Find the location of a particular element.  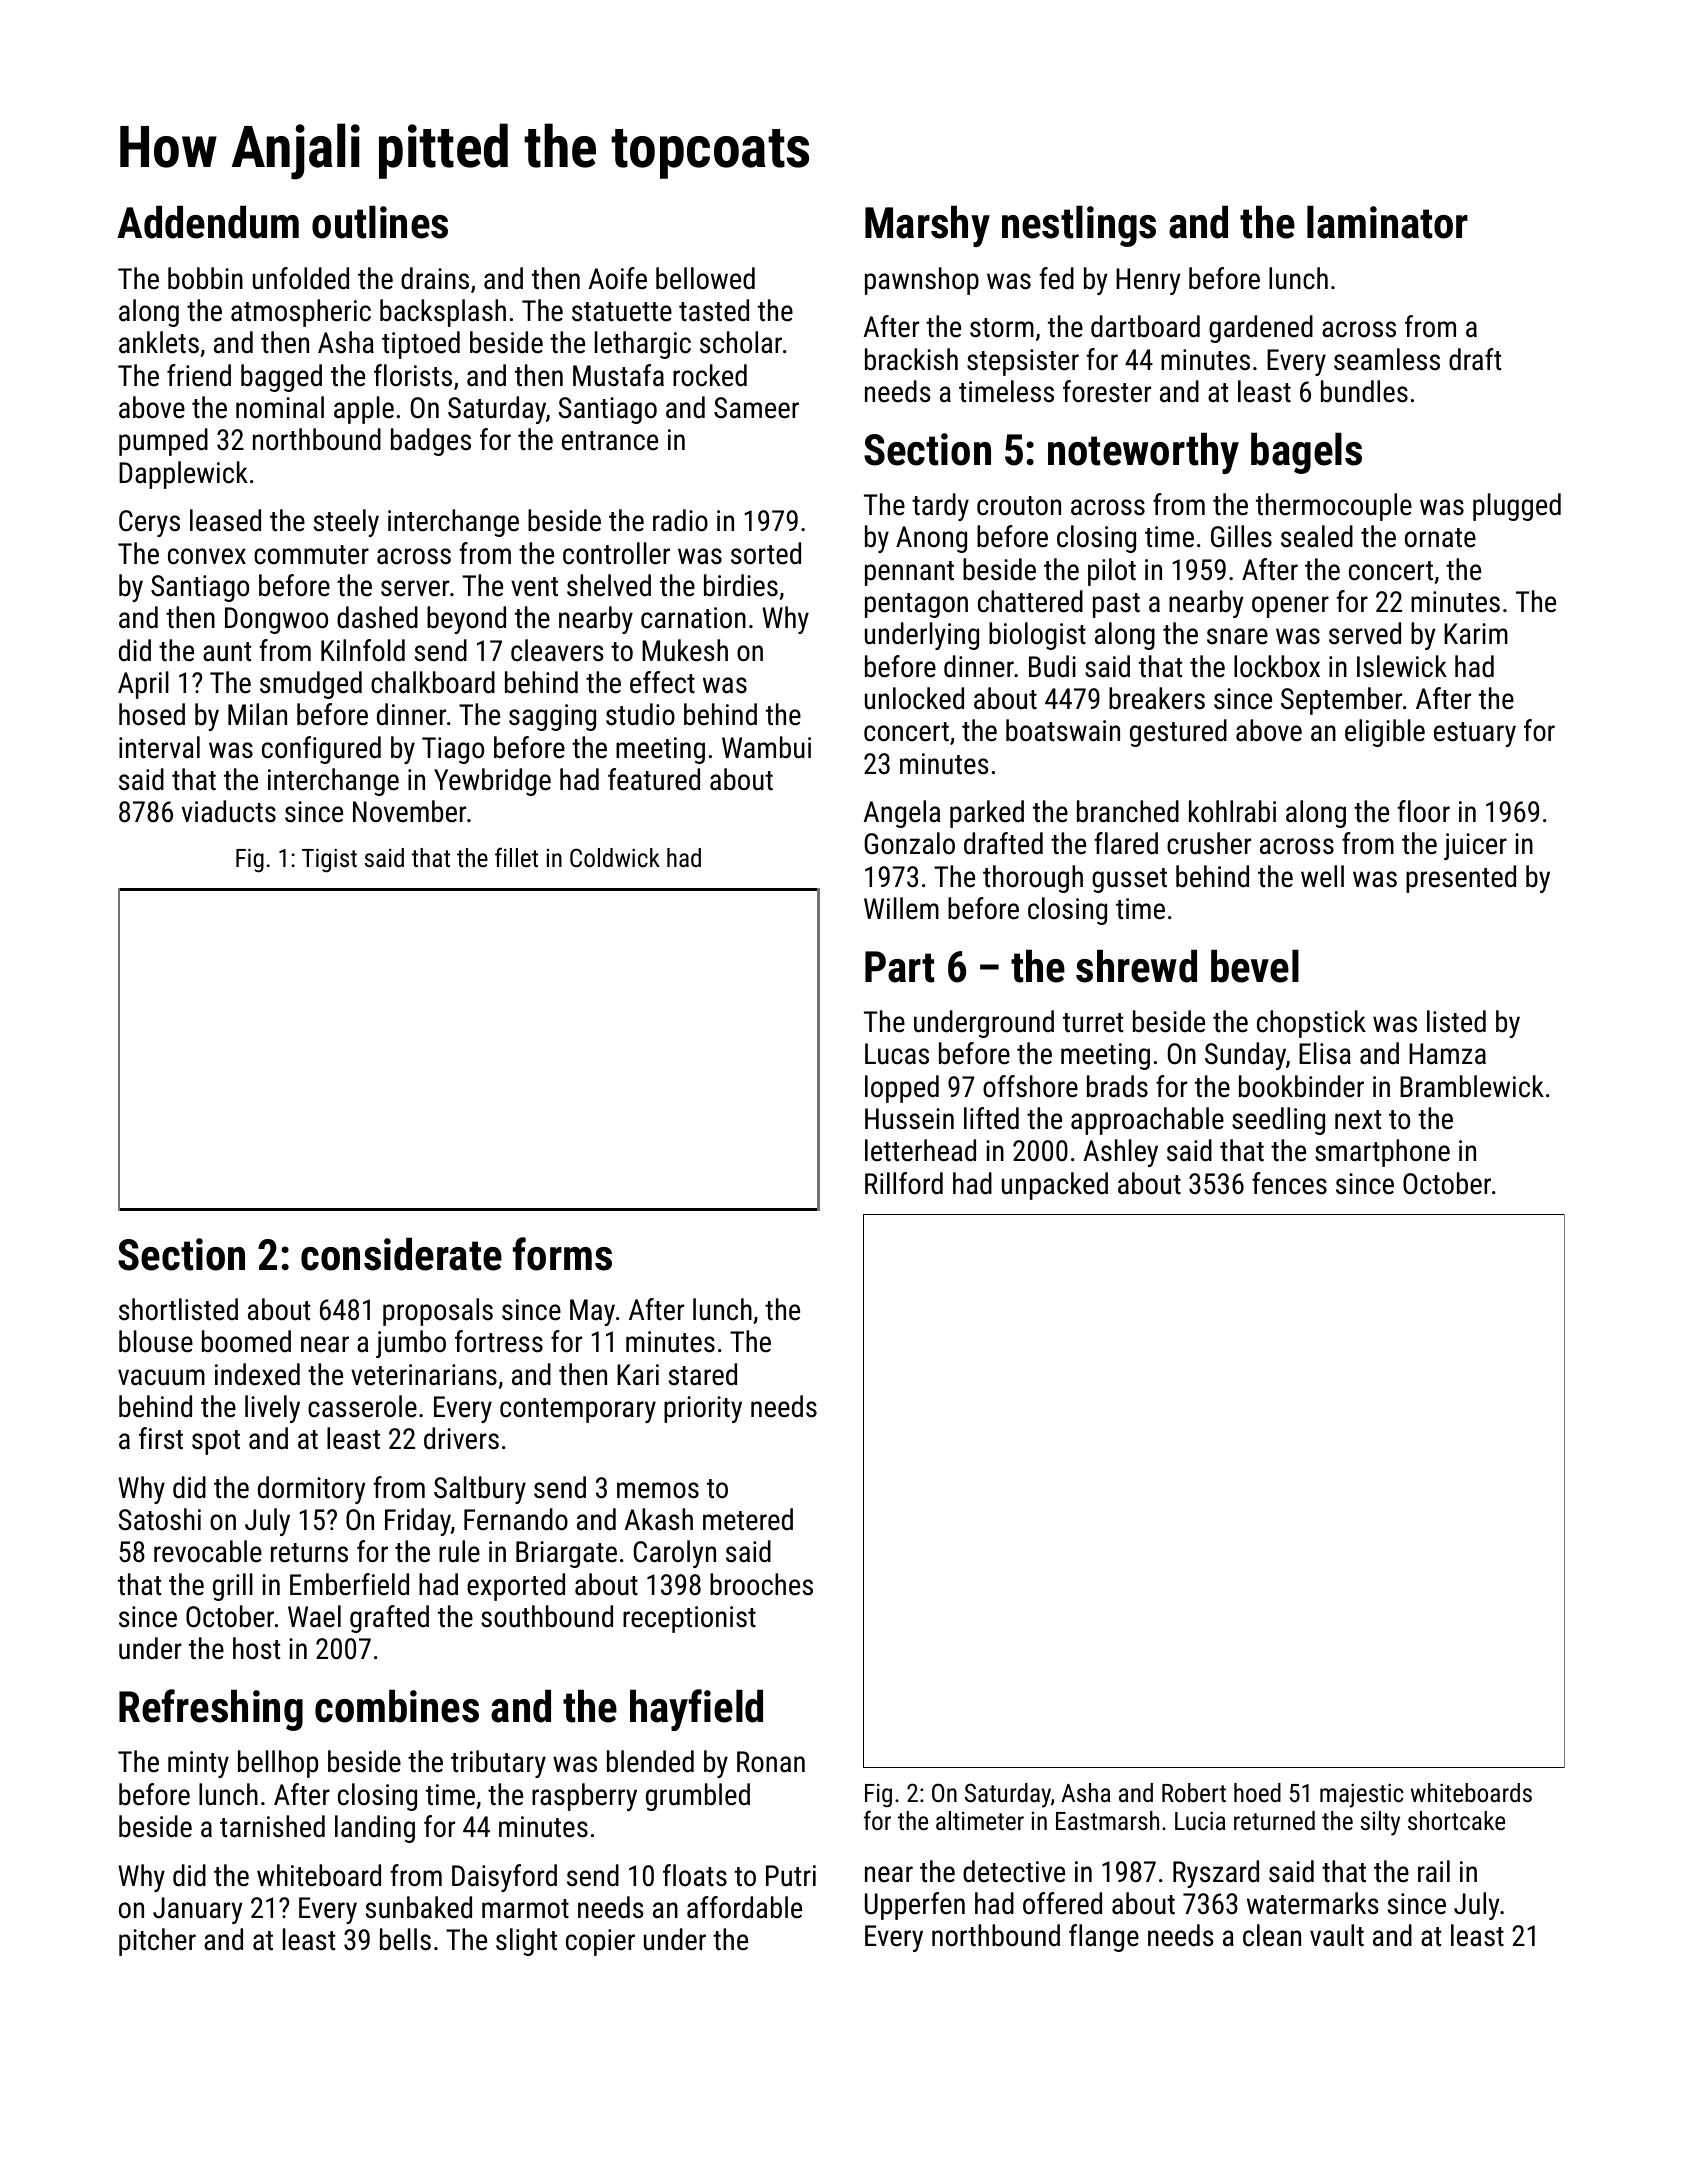

flange is located at coordinates (1104, 1938).
